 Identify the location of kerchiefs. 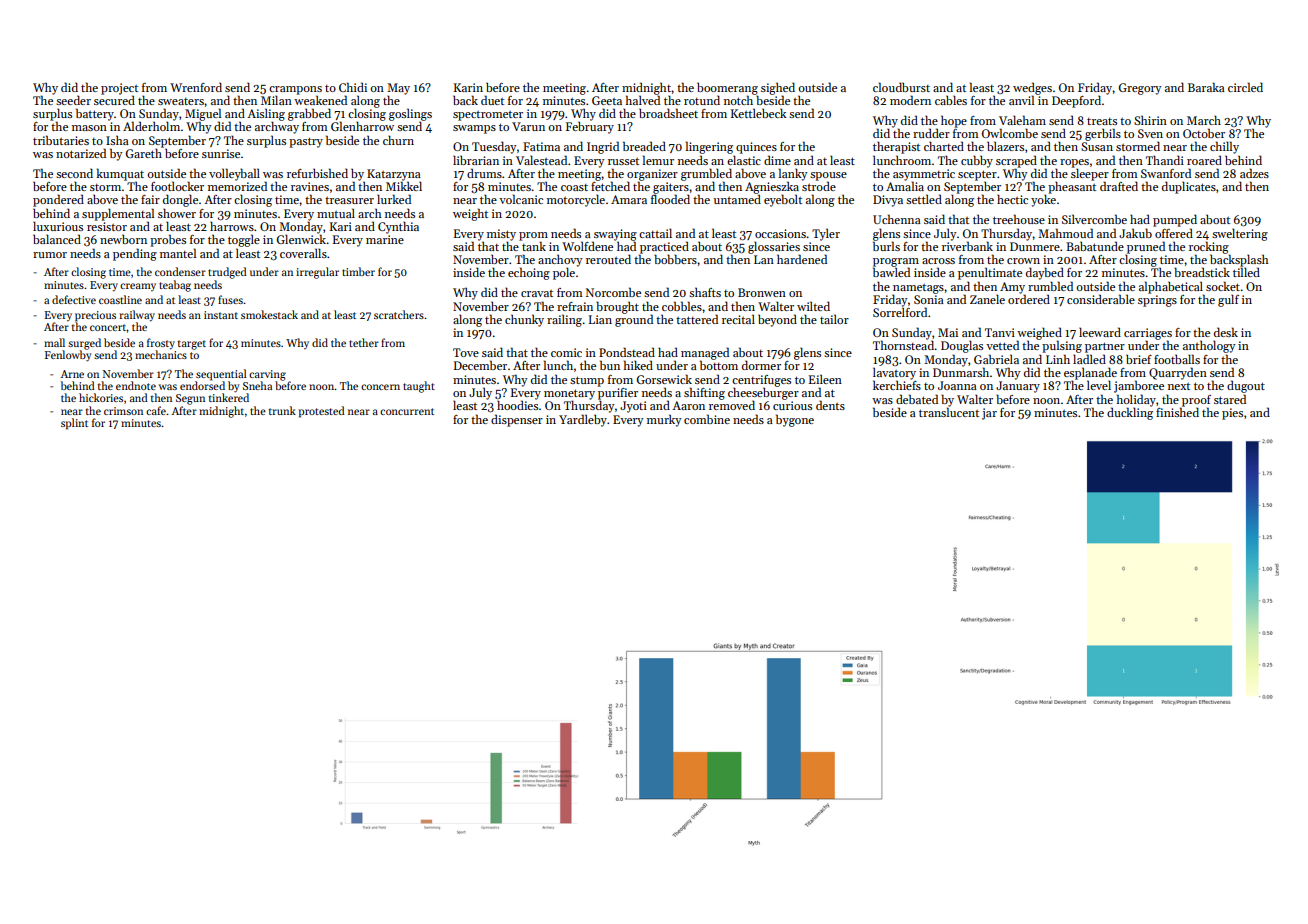
(897, 385).
